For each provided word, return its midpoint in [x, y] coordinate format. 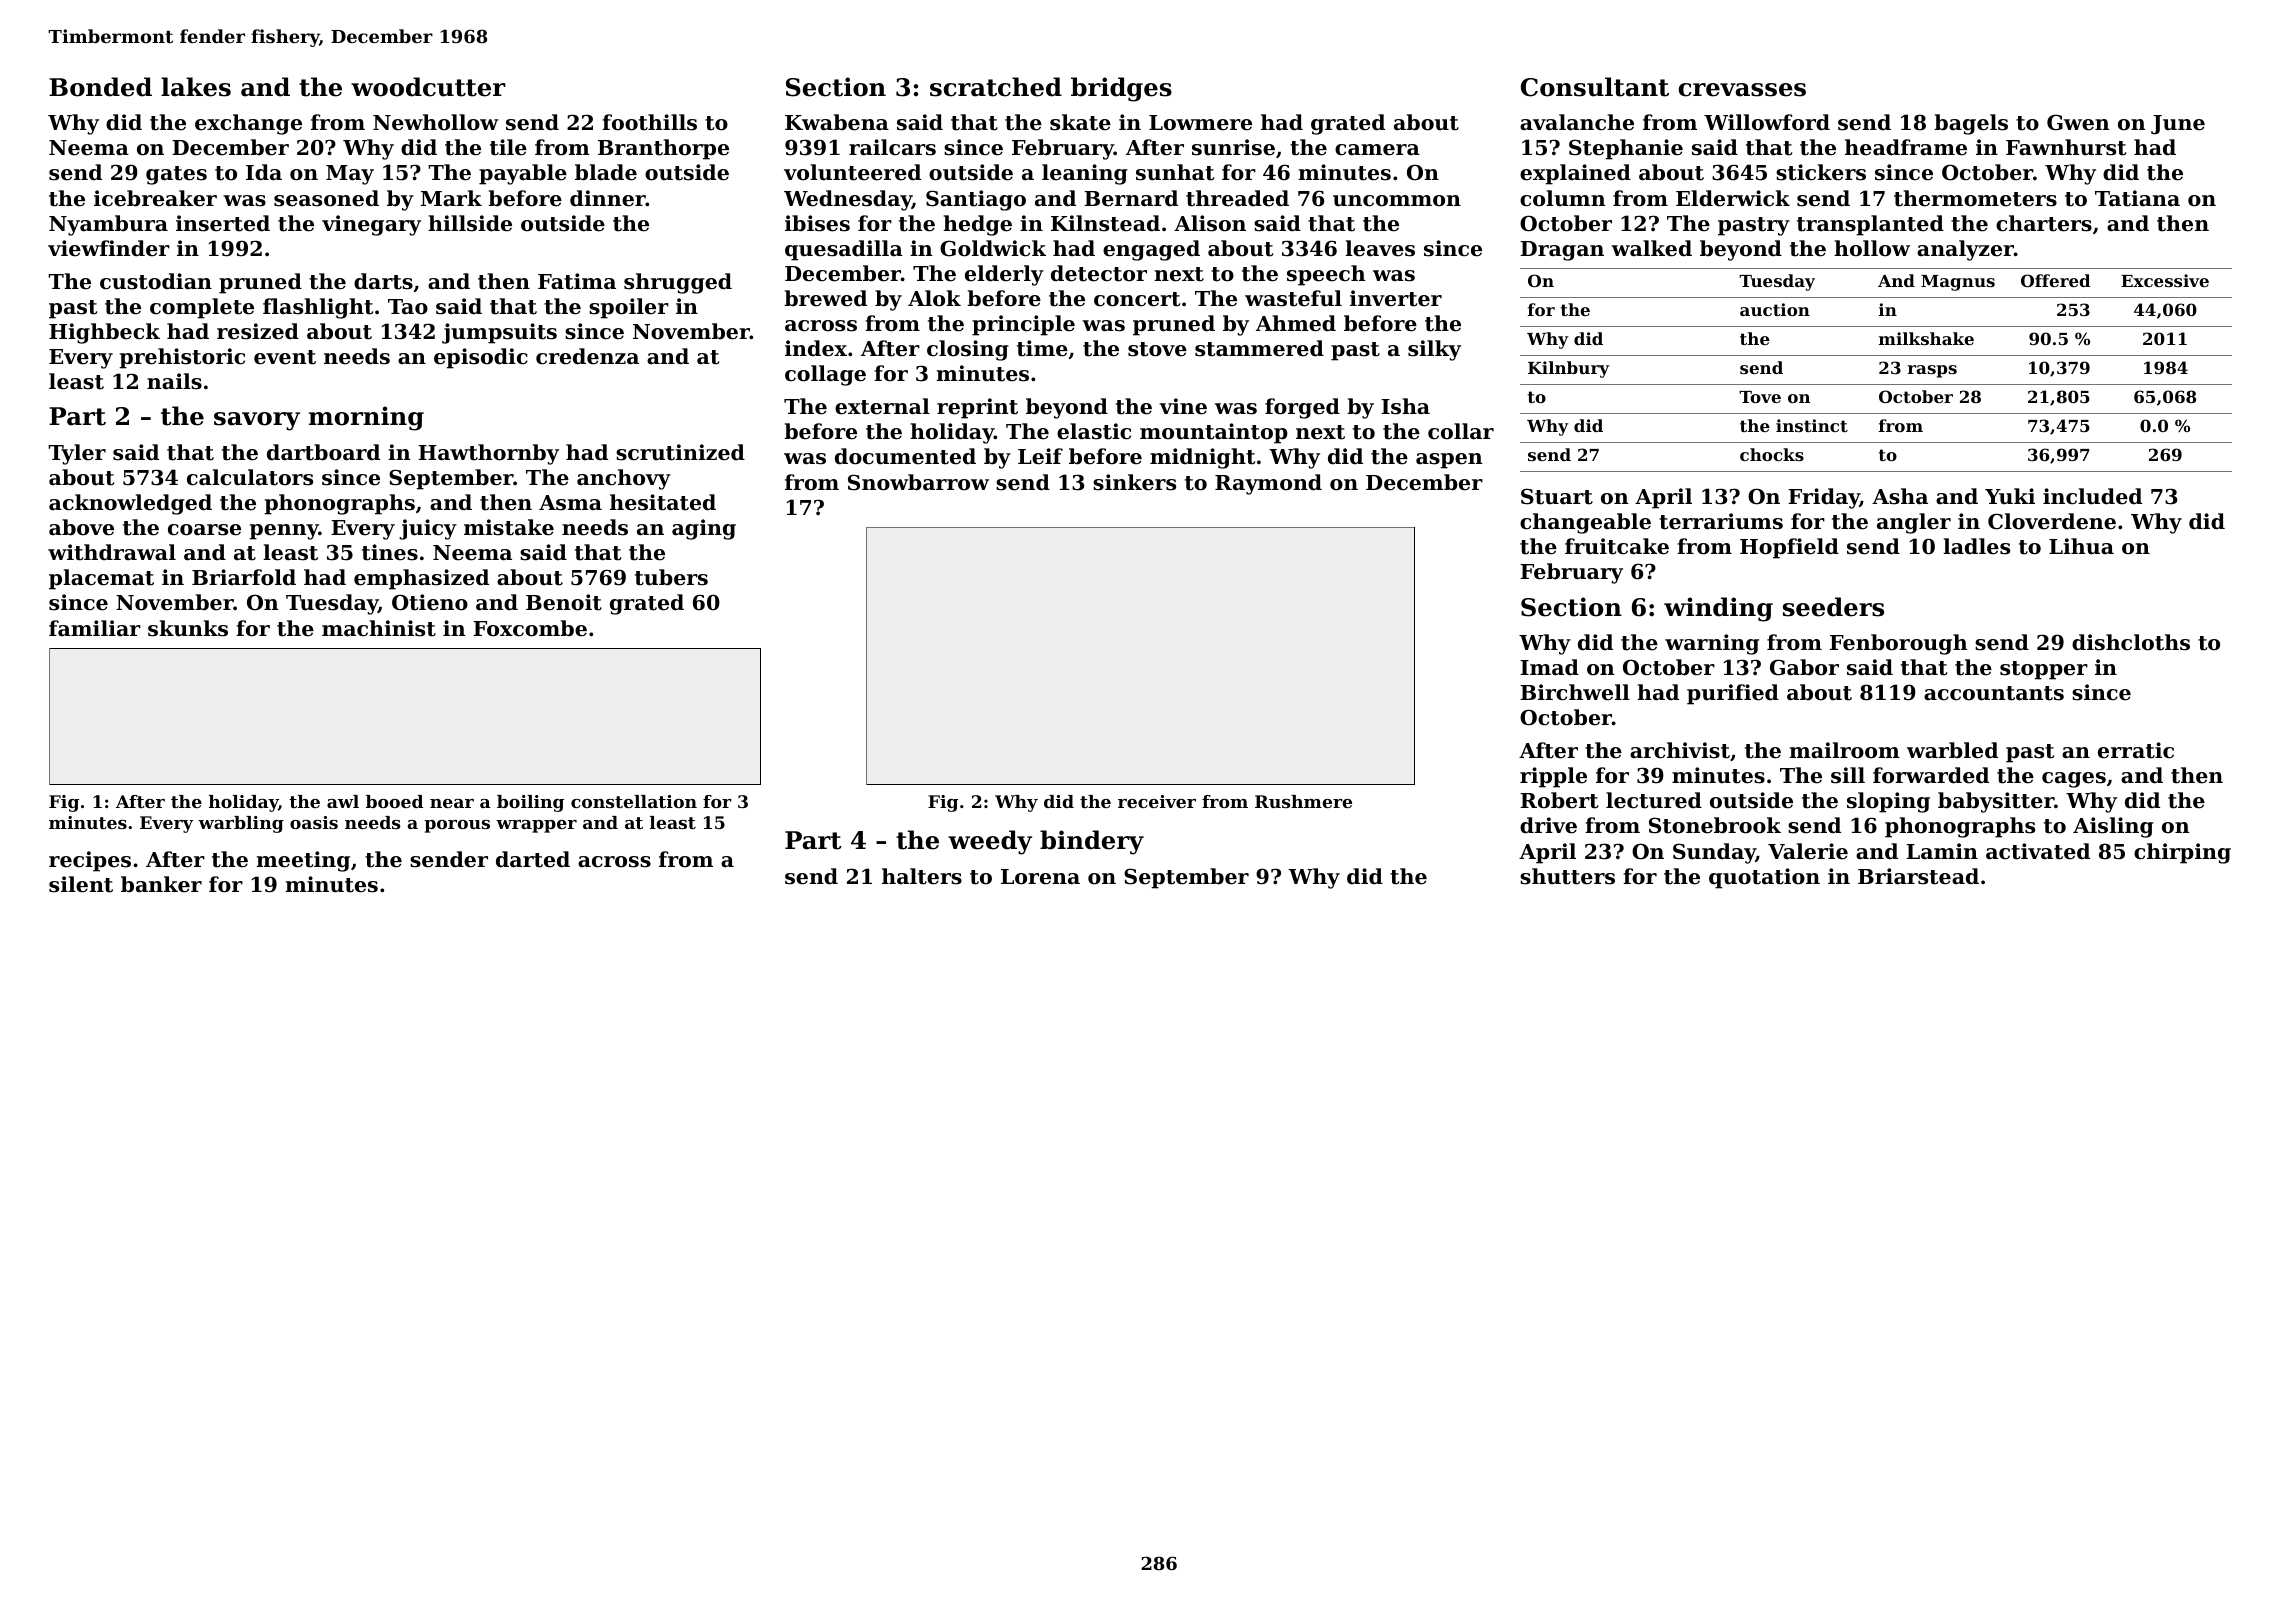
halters [922, 876]
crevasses [1742, 90]
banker [161, 884]
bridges [1121, 89]
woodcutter [428, 87]
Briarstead [1918, 876]
